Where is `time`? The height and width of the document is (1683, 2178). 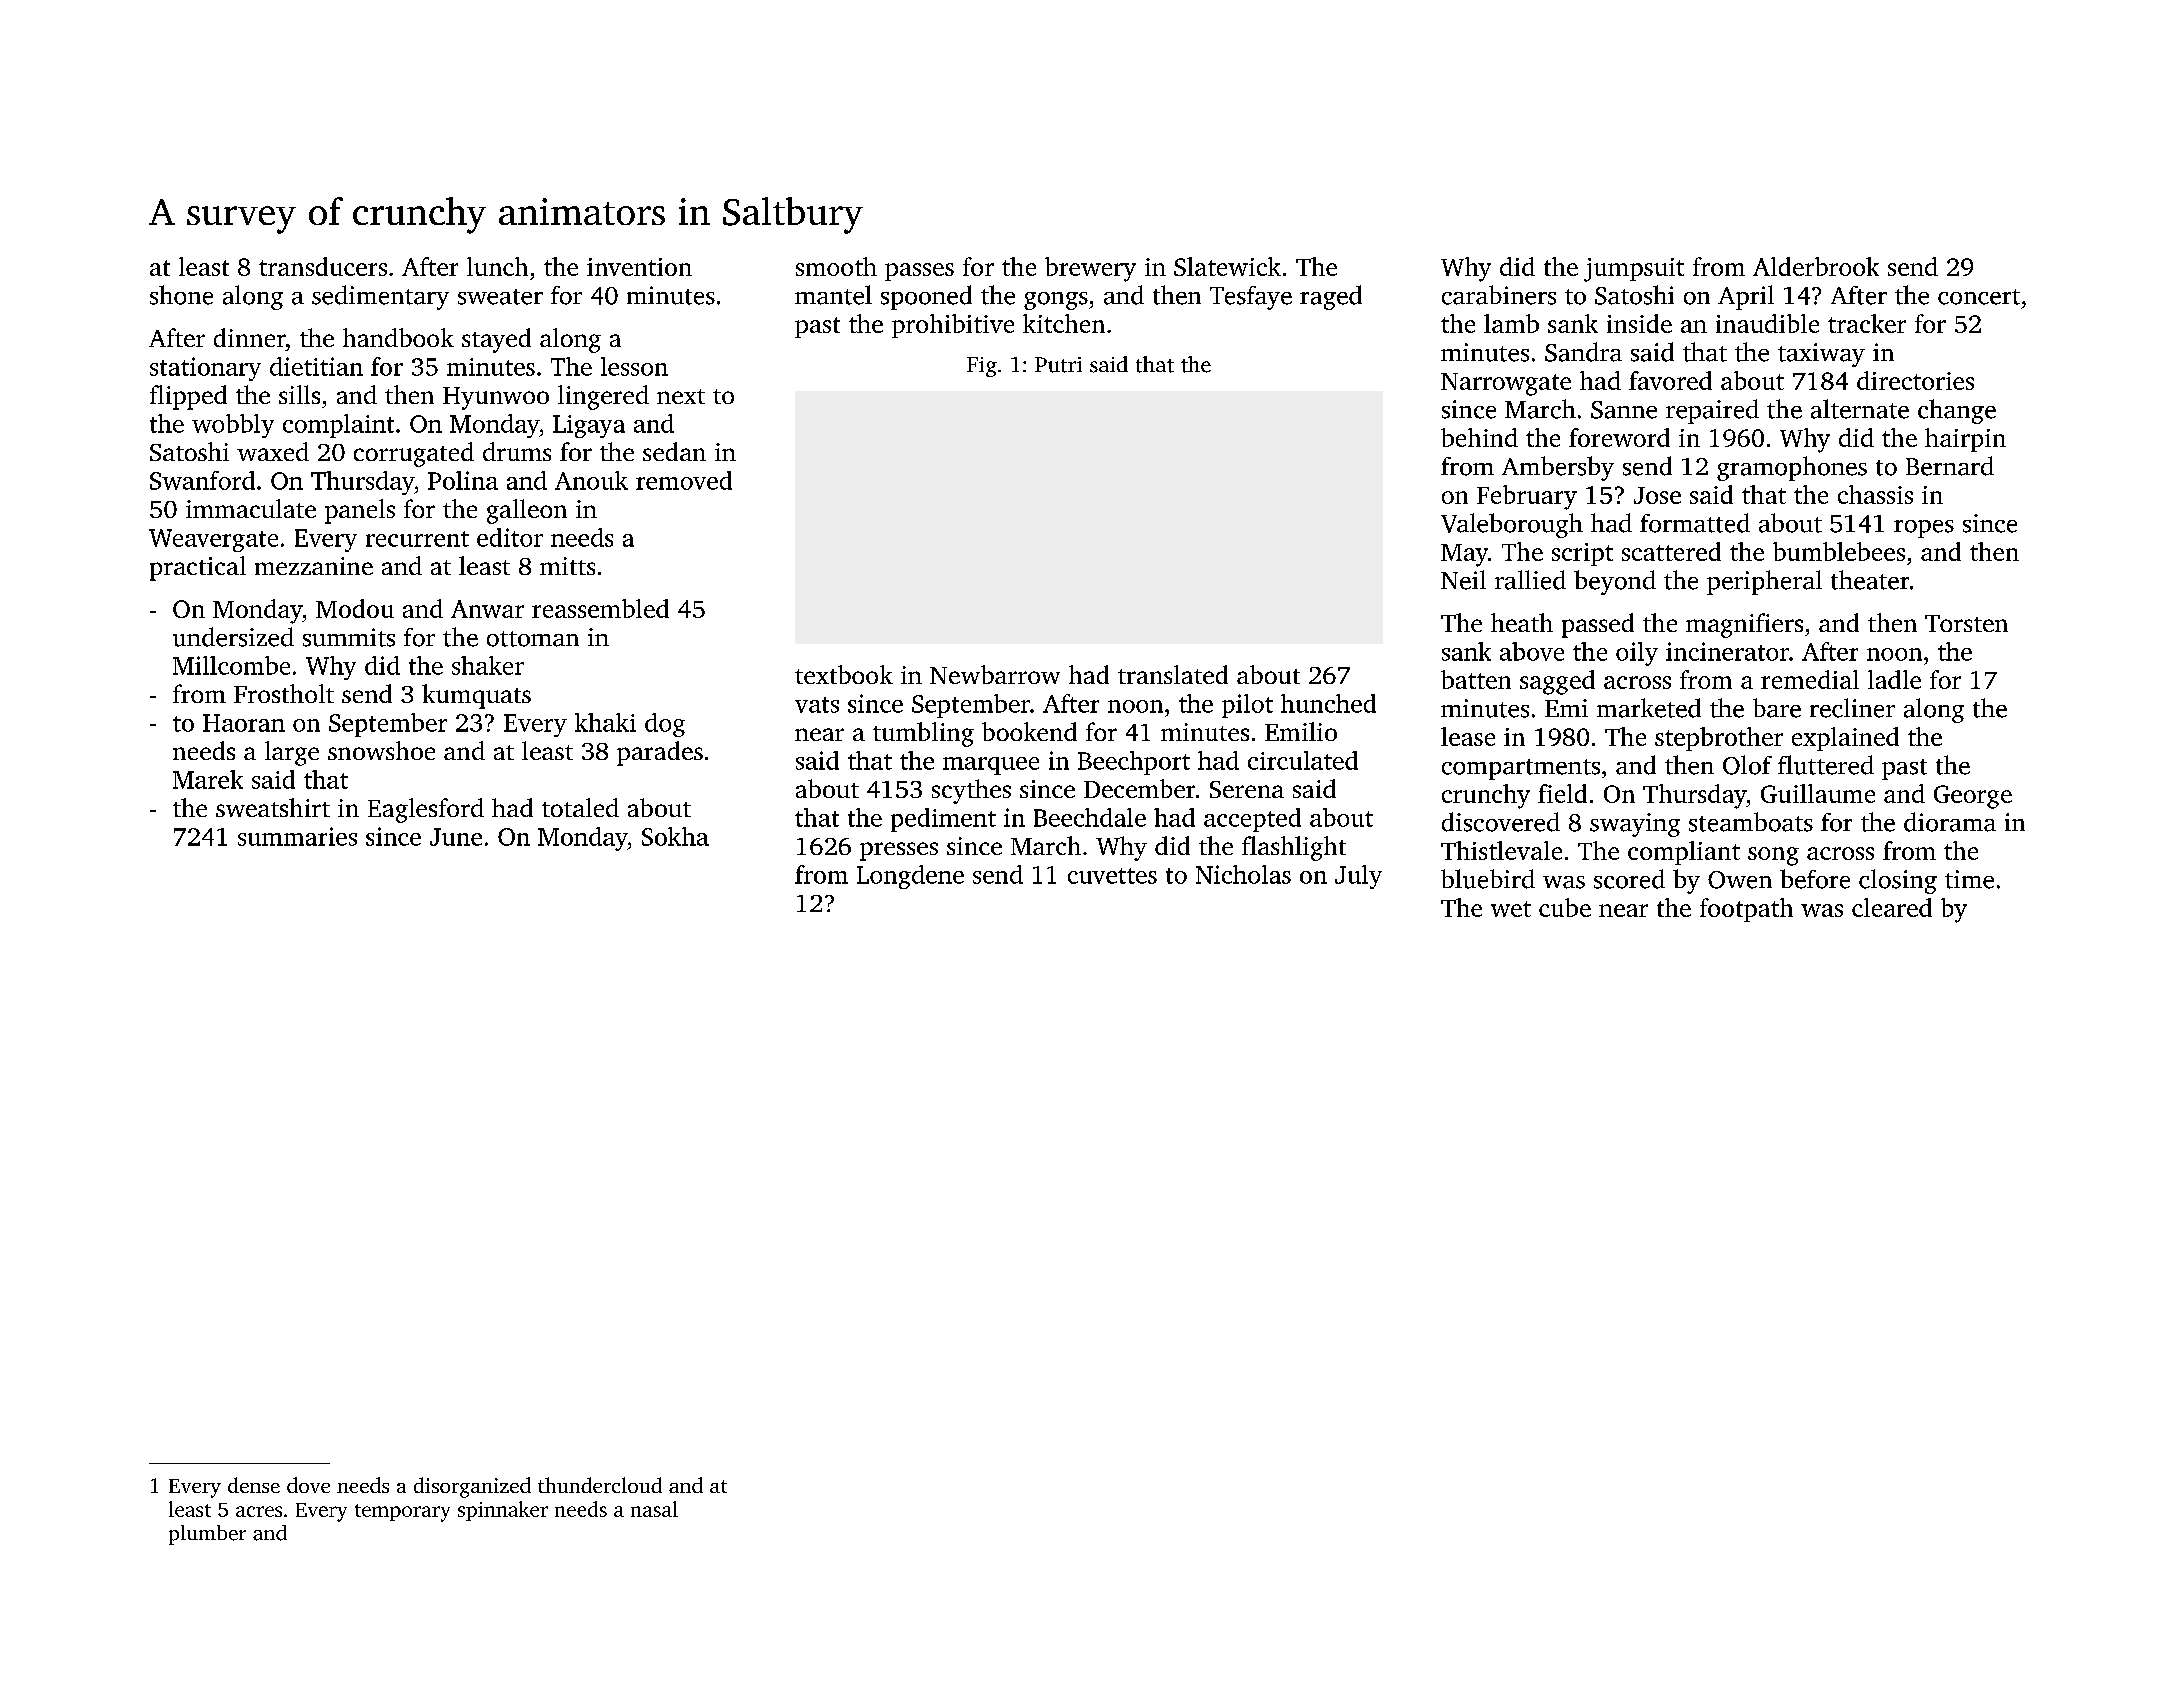
time is located at coordinates (1969, 879).
